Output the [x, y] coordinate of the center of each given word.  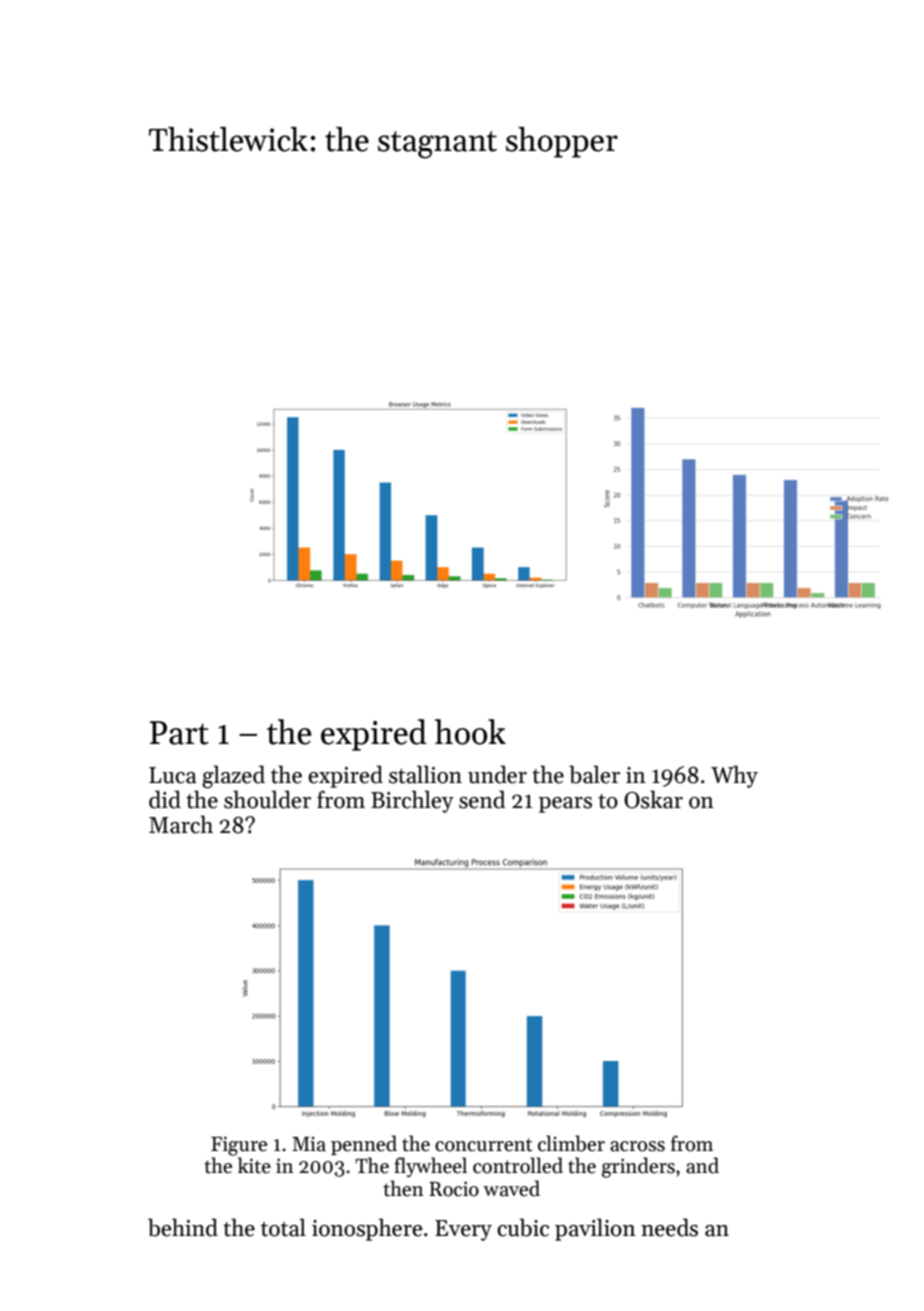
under [497, 774]
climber [571, 1143]
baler [594, 774]
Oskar [653, 799]
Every [463, 1230]
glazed [233, 777]
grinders [638, 1167]
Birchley [412, 801]
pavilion [595, 1229]
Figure [239, 1146]
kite [254, 1165]
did [165, 799]
